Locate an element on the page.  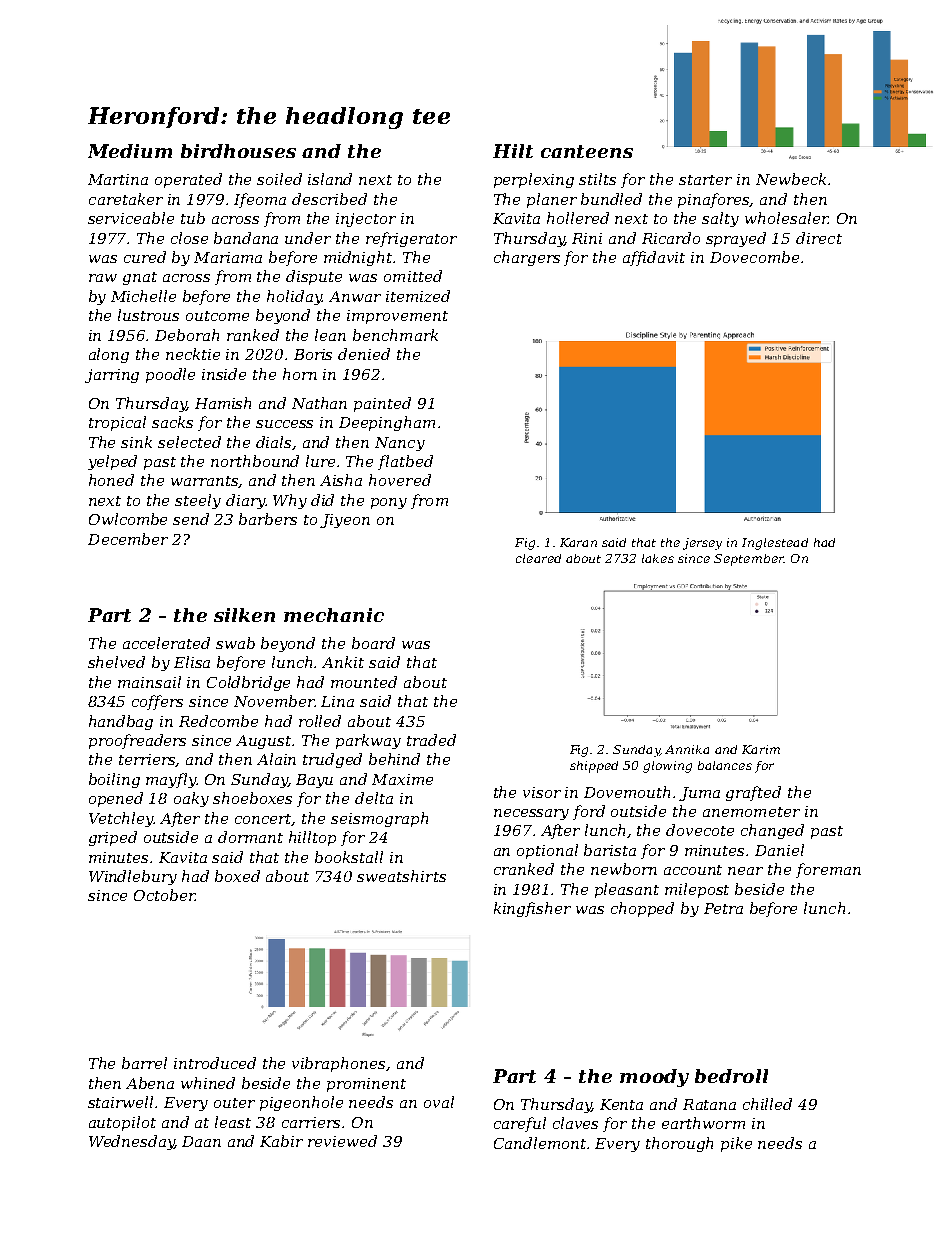
Daan is located at coordinates (201, 1141).
